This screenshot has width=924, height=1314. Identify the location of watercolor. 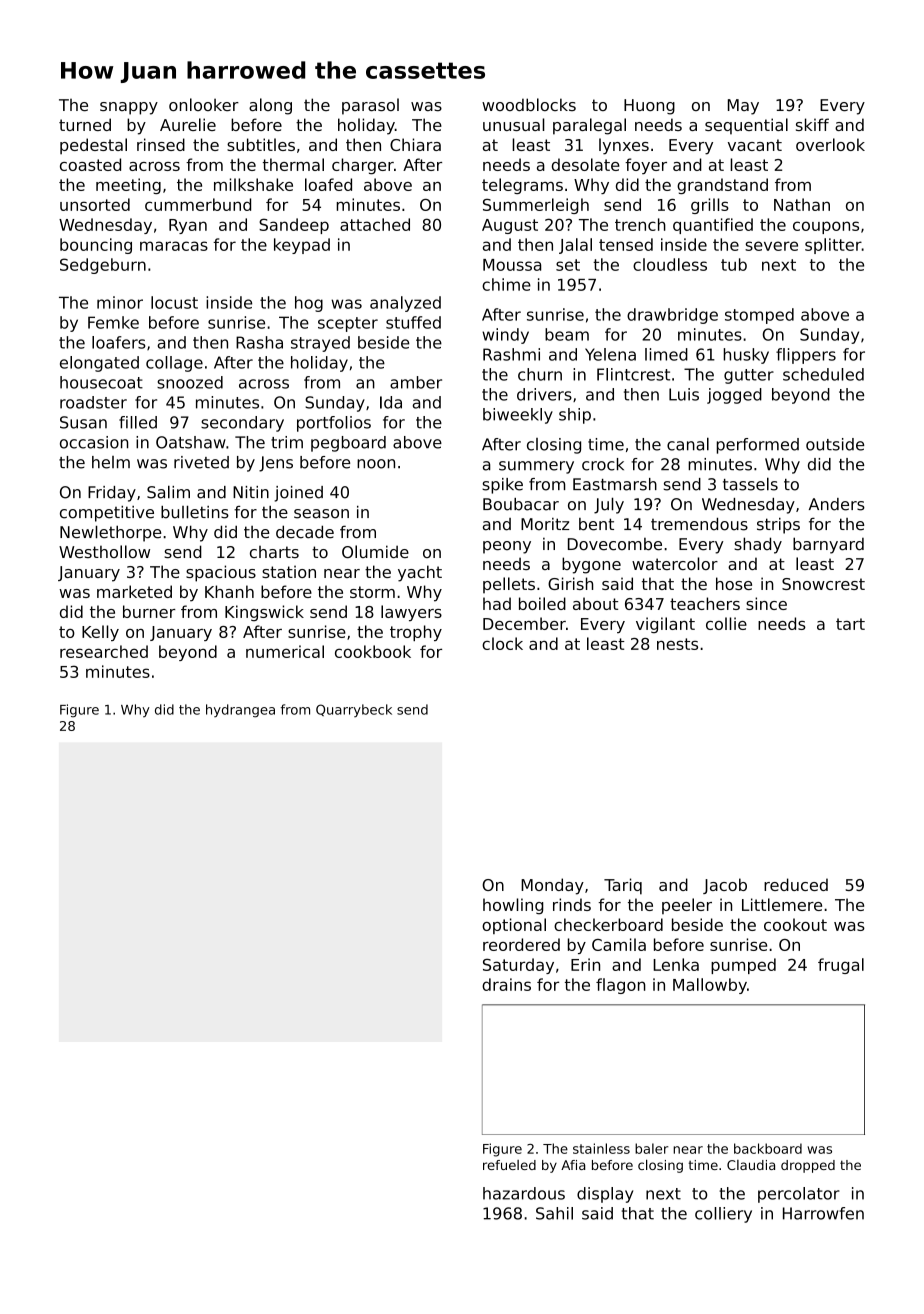
(675, 563).
